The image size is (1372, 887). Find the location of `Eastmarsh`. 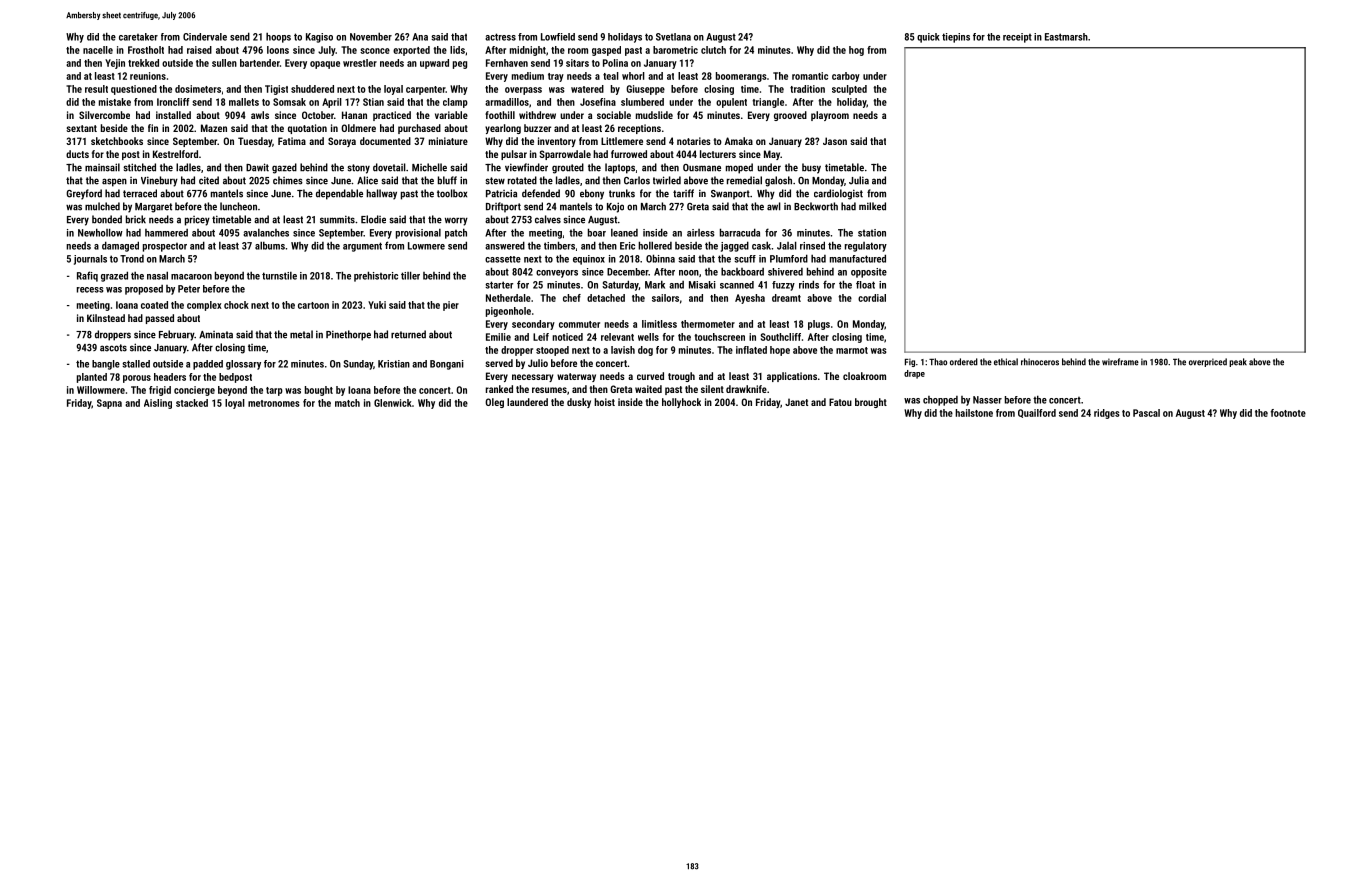

Eastmarsh is located at coordinates (1066, 37).
